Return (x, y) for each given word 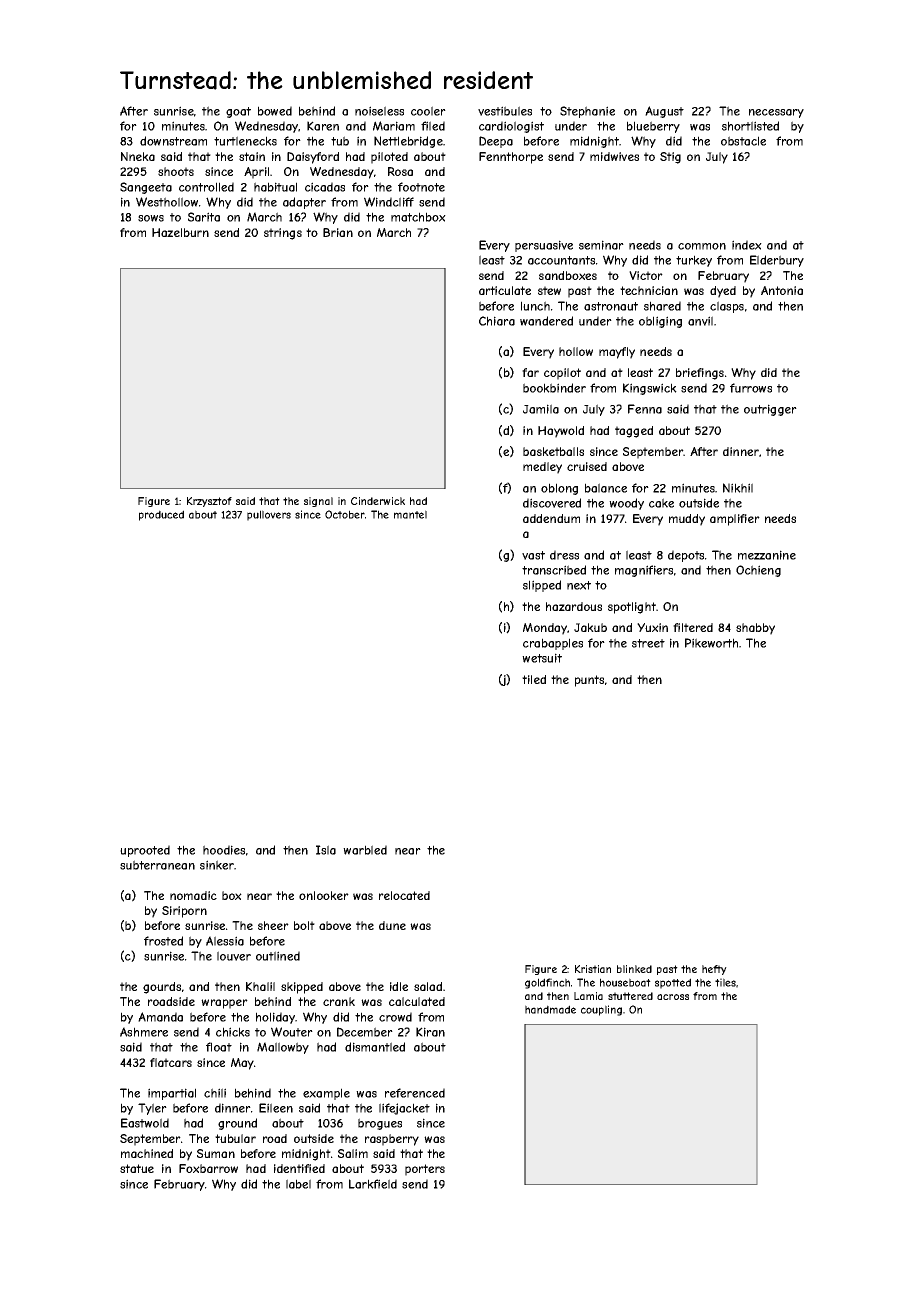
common (702, 246)
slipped (542, 586)
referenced (415, 1093)
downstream (173, 141)
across (673, 997)
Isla (326, 850)
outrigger (770, 410)
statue (137, 1168)
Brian (338, 232)
